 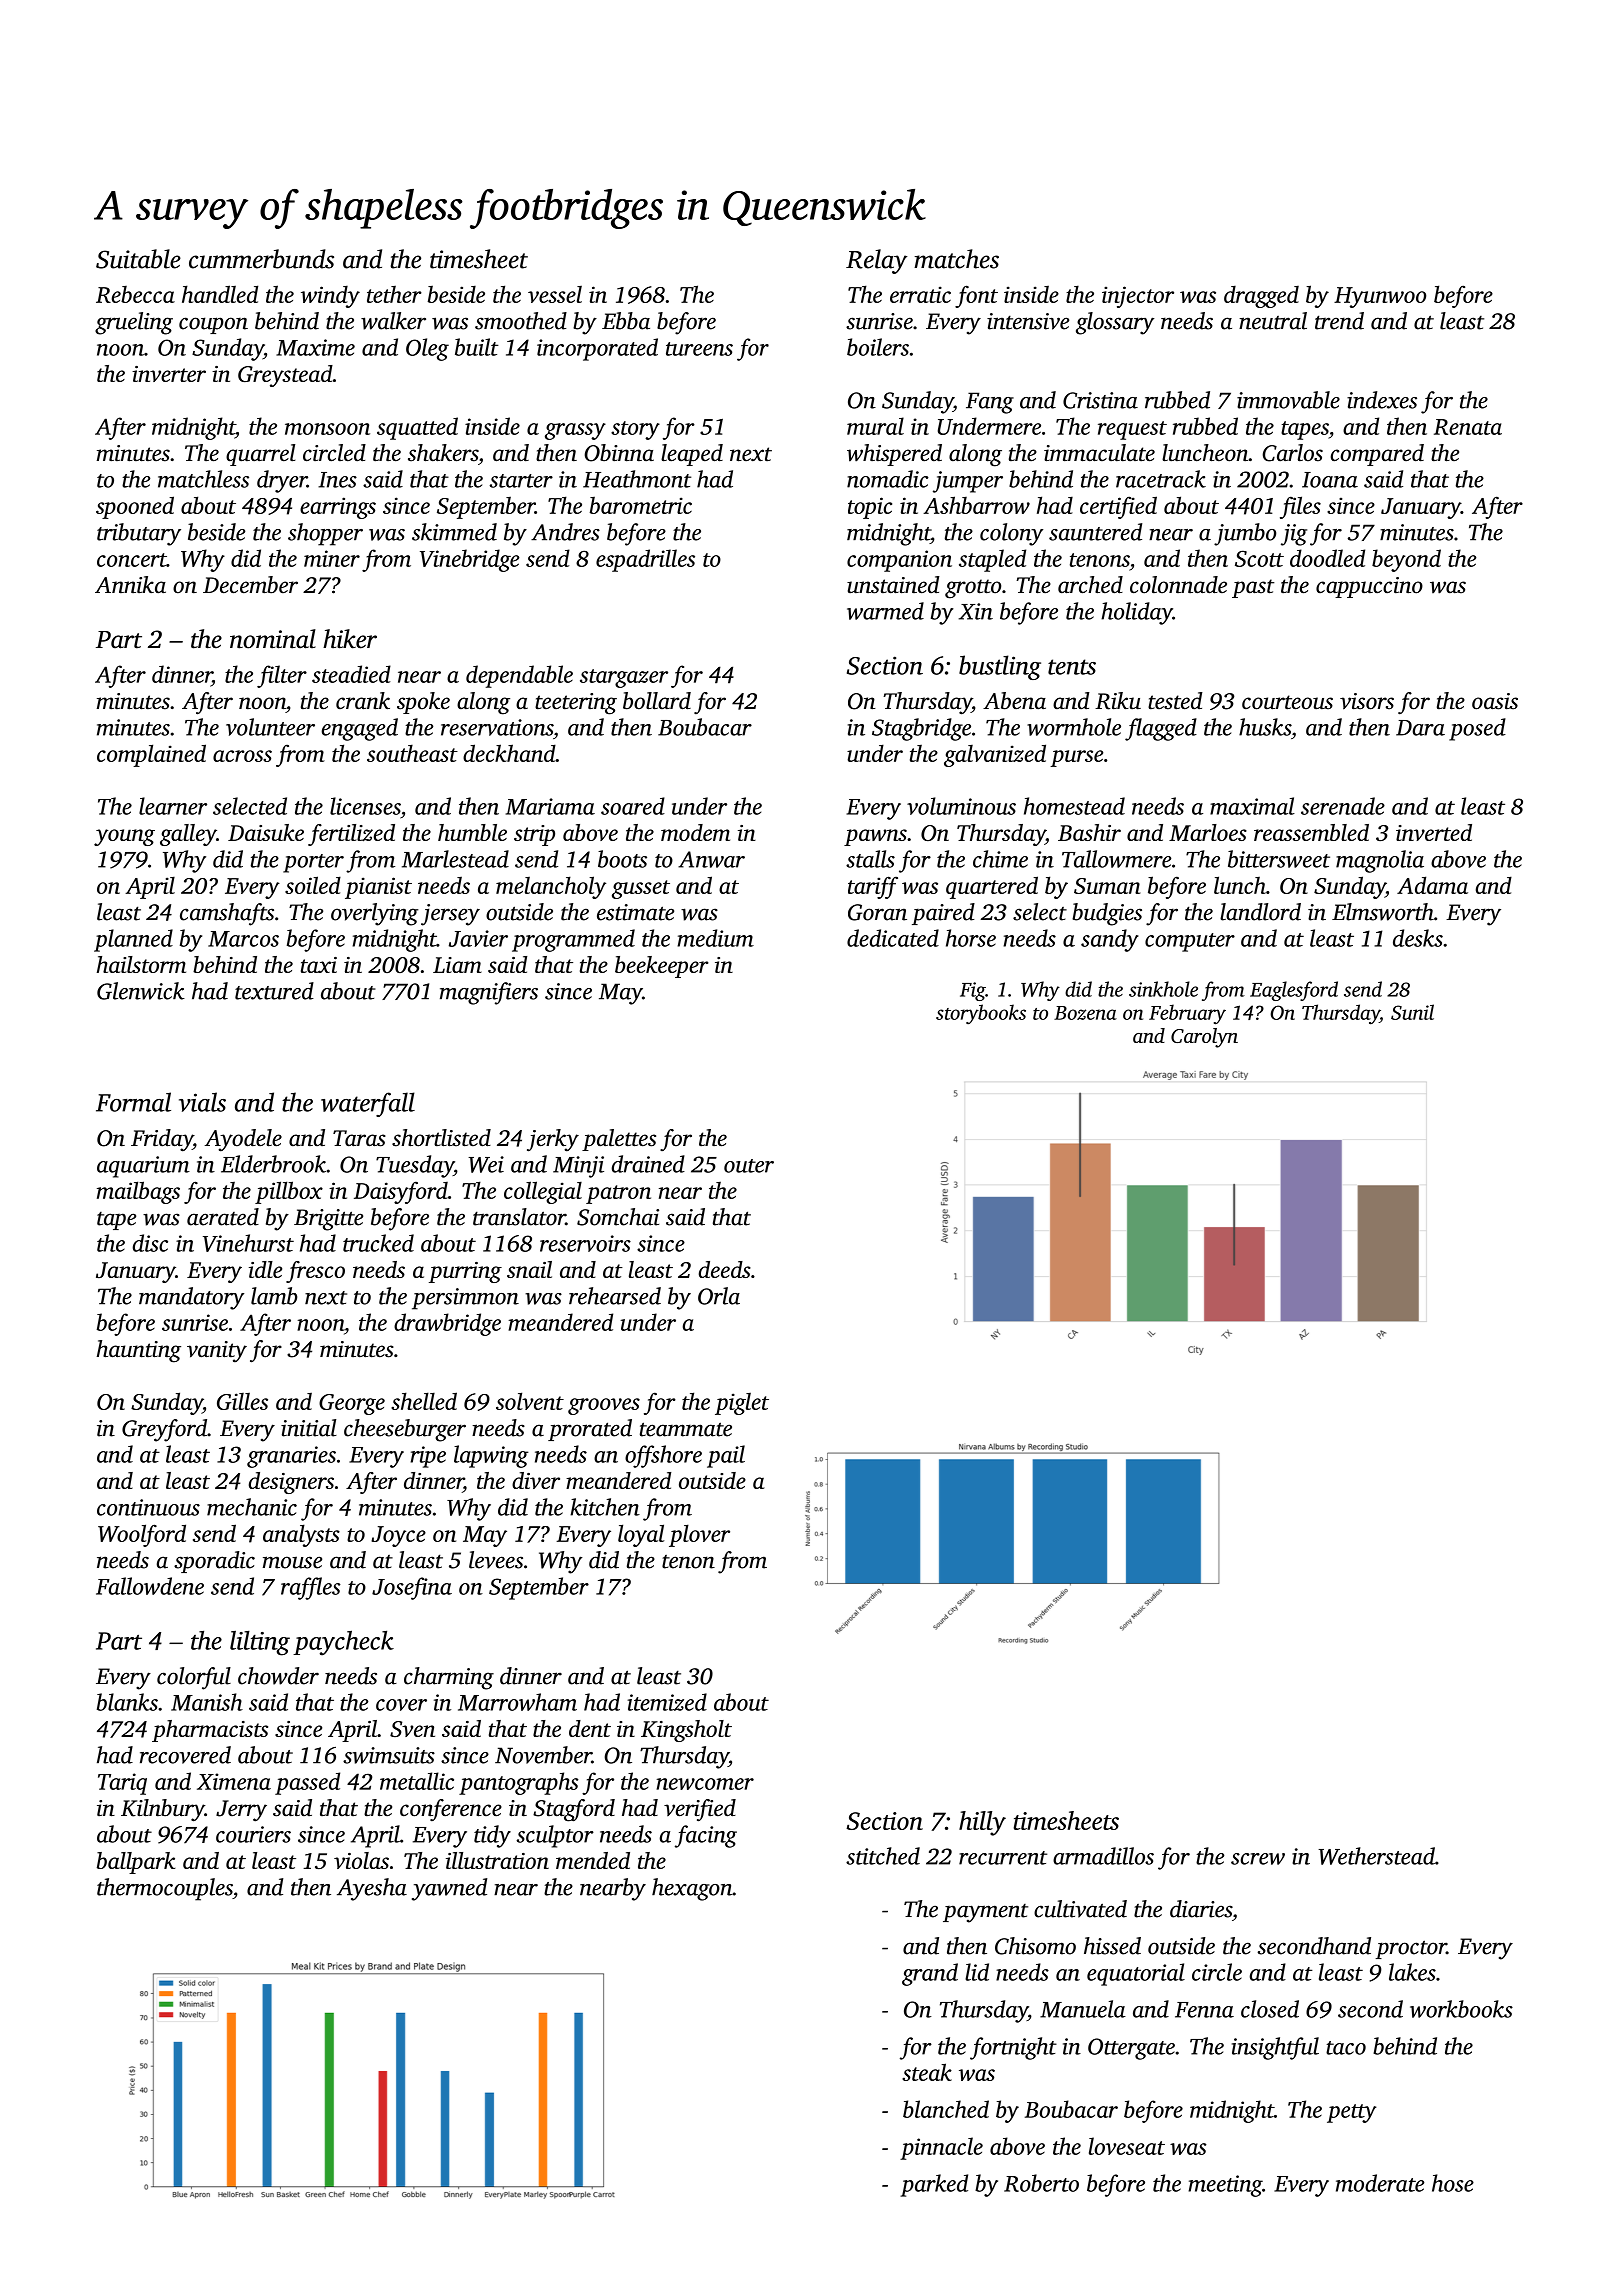 What do you see at coordinates (934, 2185) in the screenshot?
I see `parked` at bounding box center [934, 2185].
